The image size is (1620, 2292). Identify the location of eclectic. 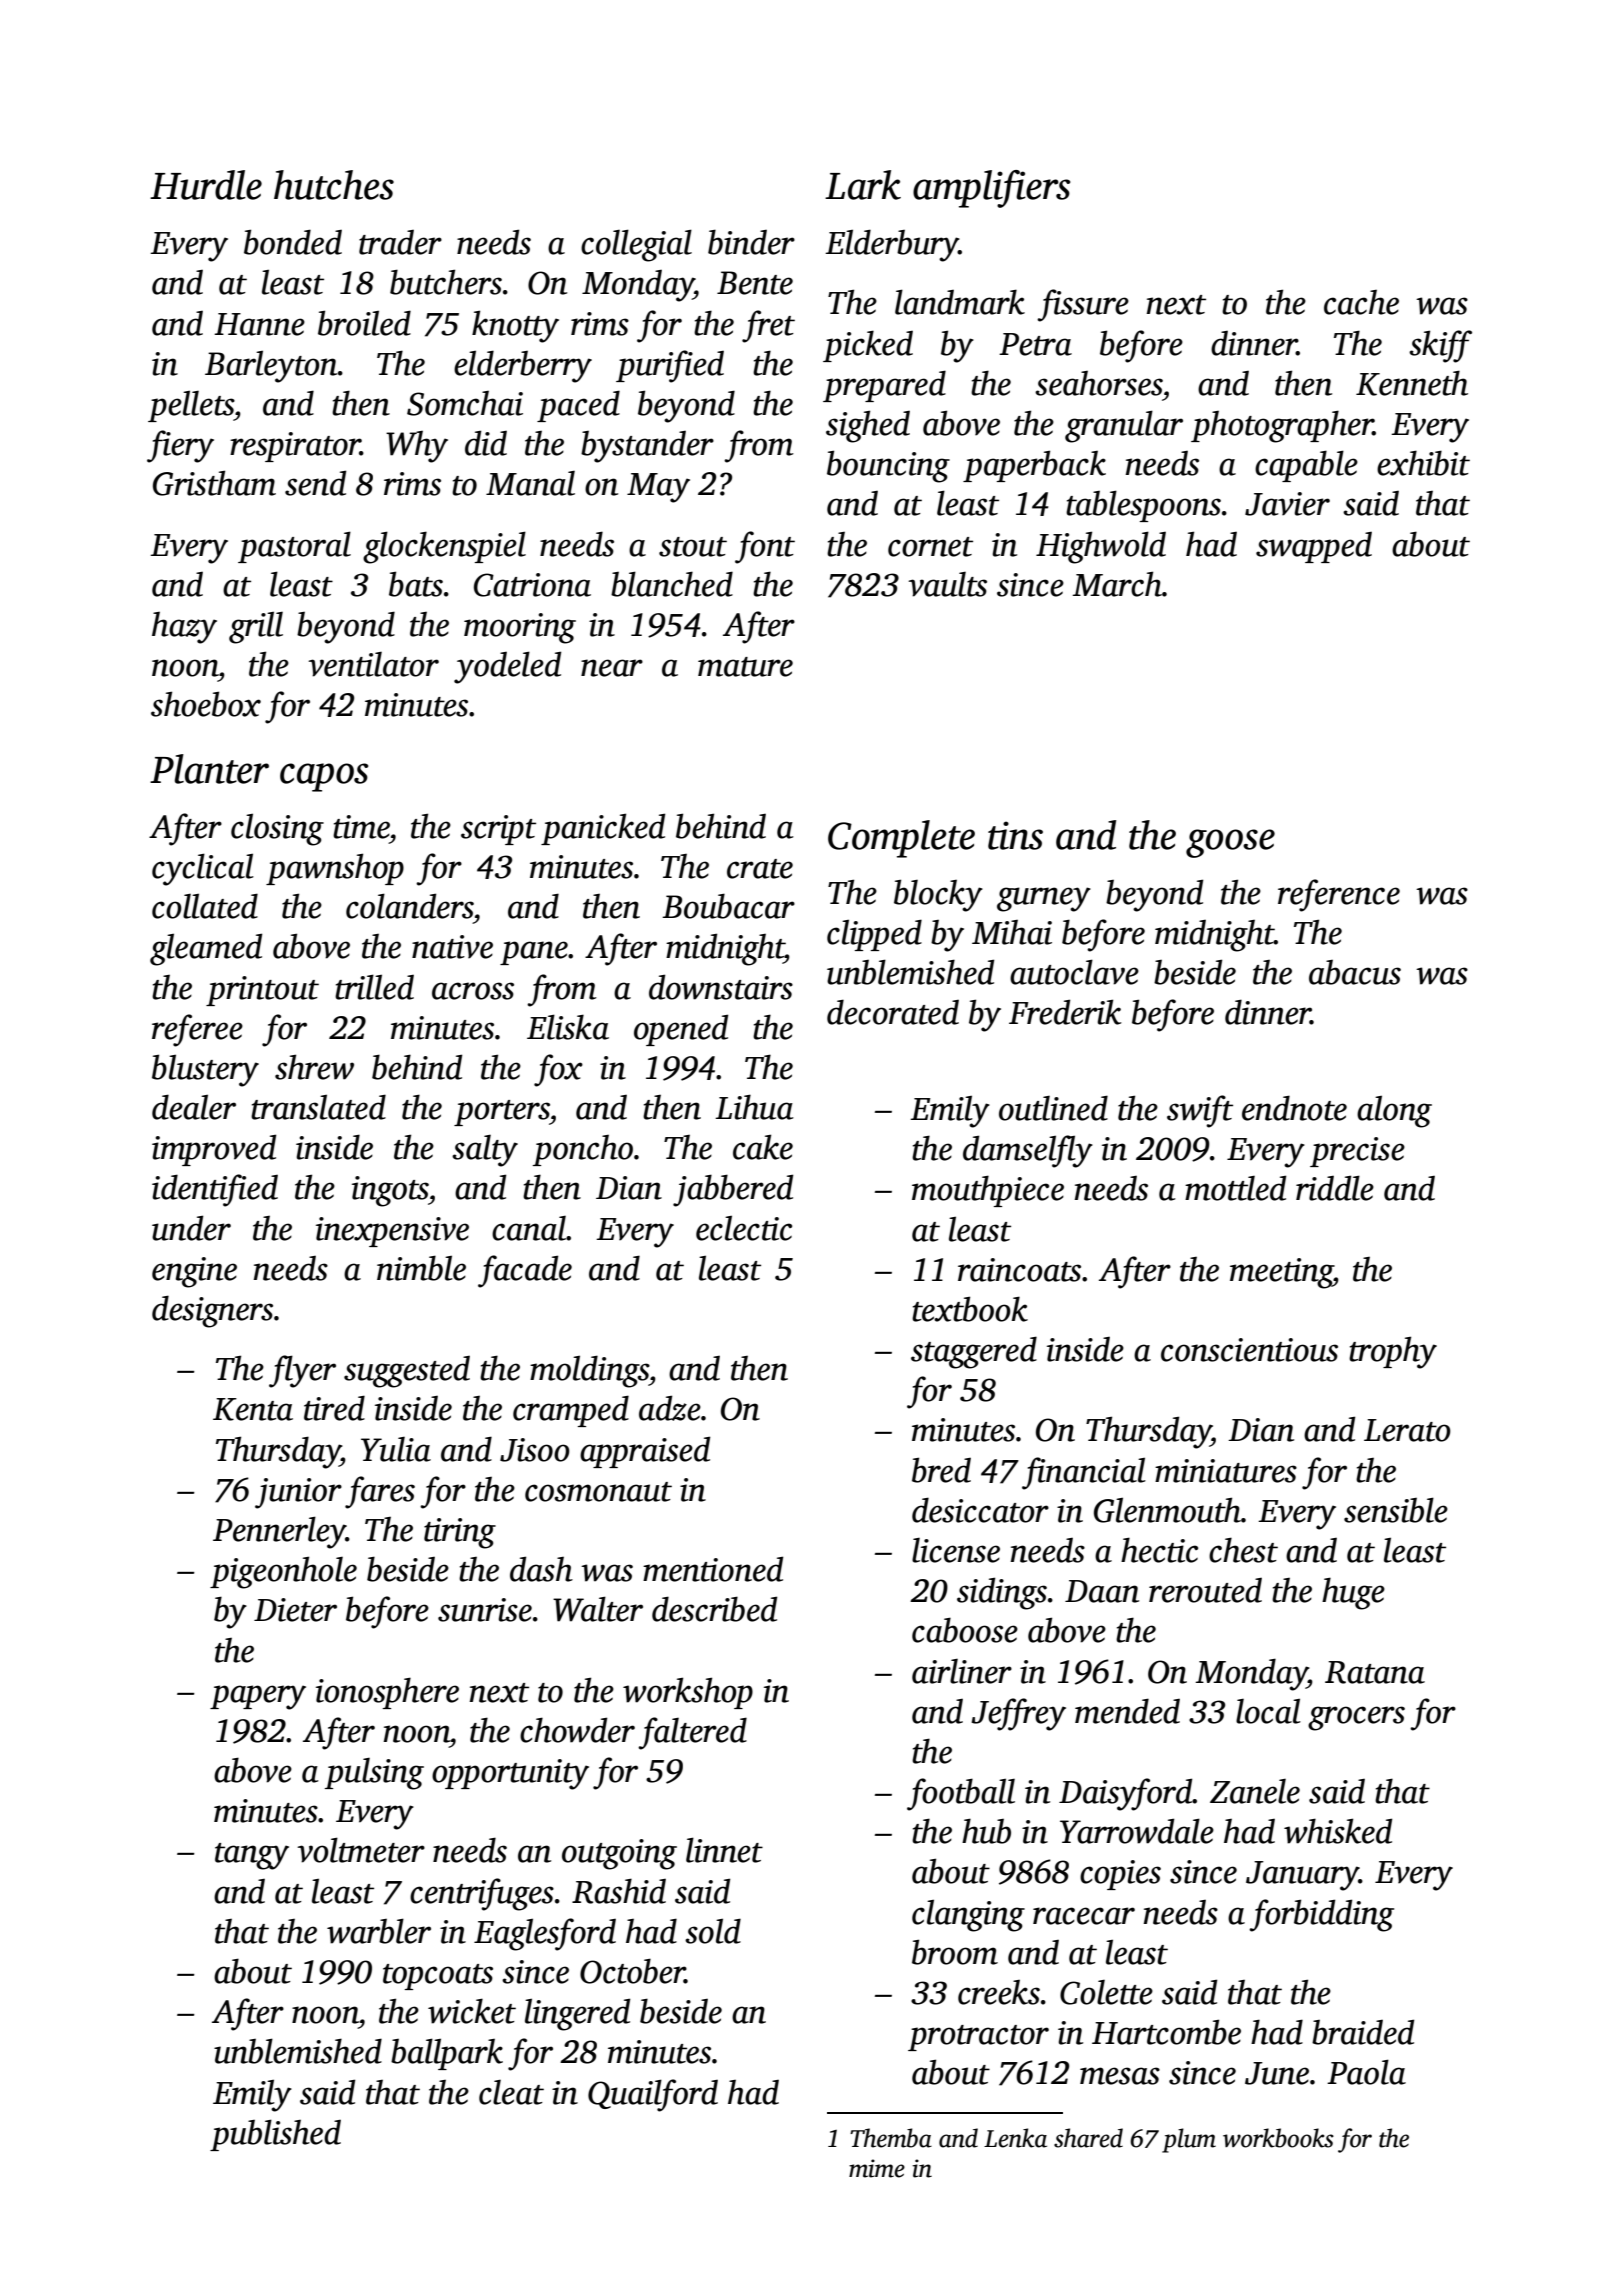
(744, 1228).
